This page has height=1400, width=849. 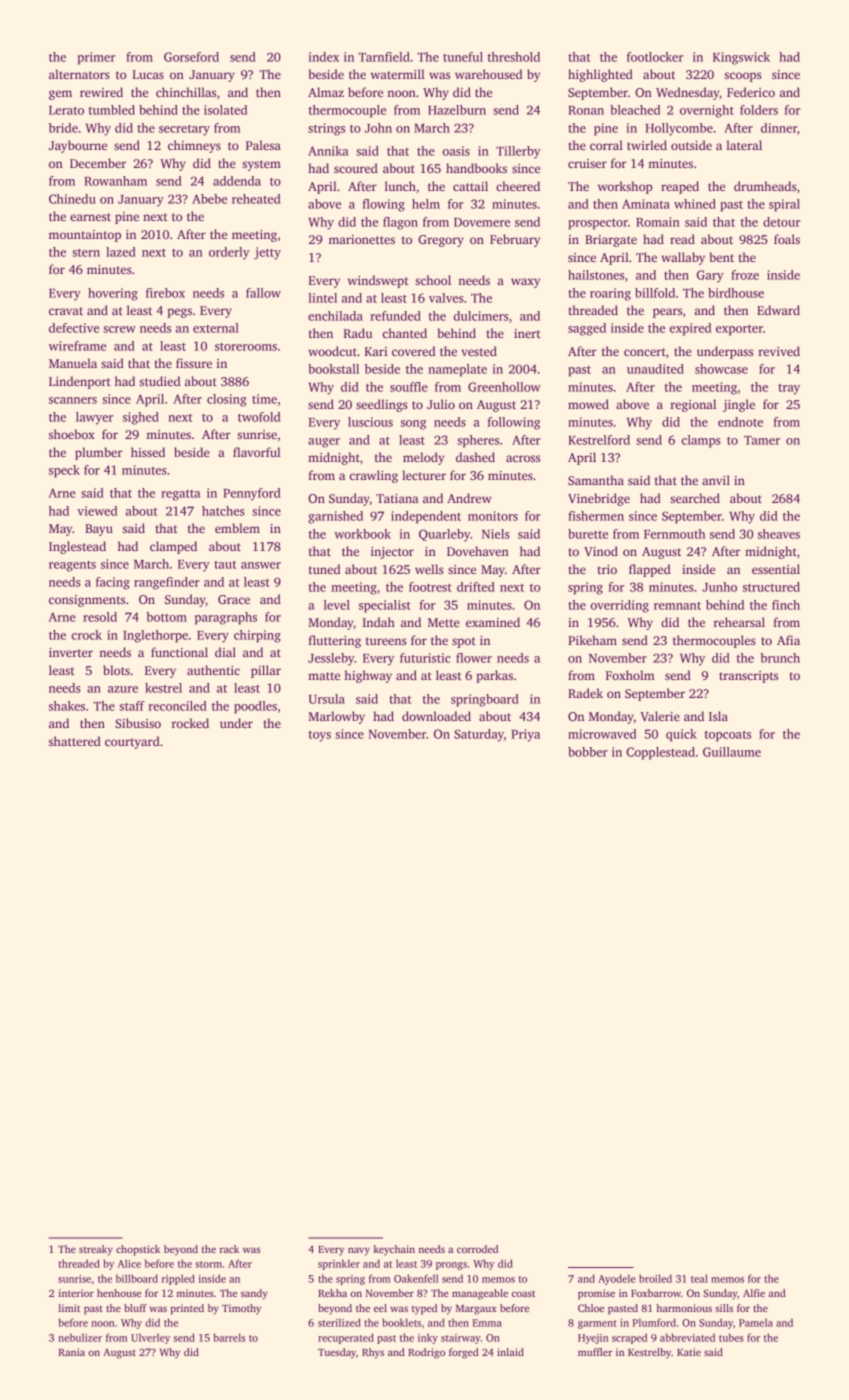 I want to click on keychain, so click(x=394, y=1250).
